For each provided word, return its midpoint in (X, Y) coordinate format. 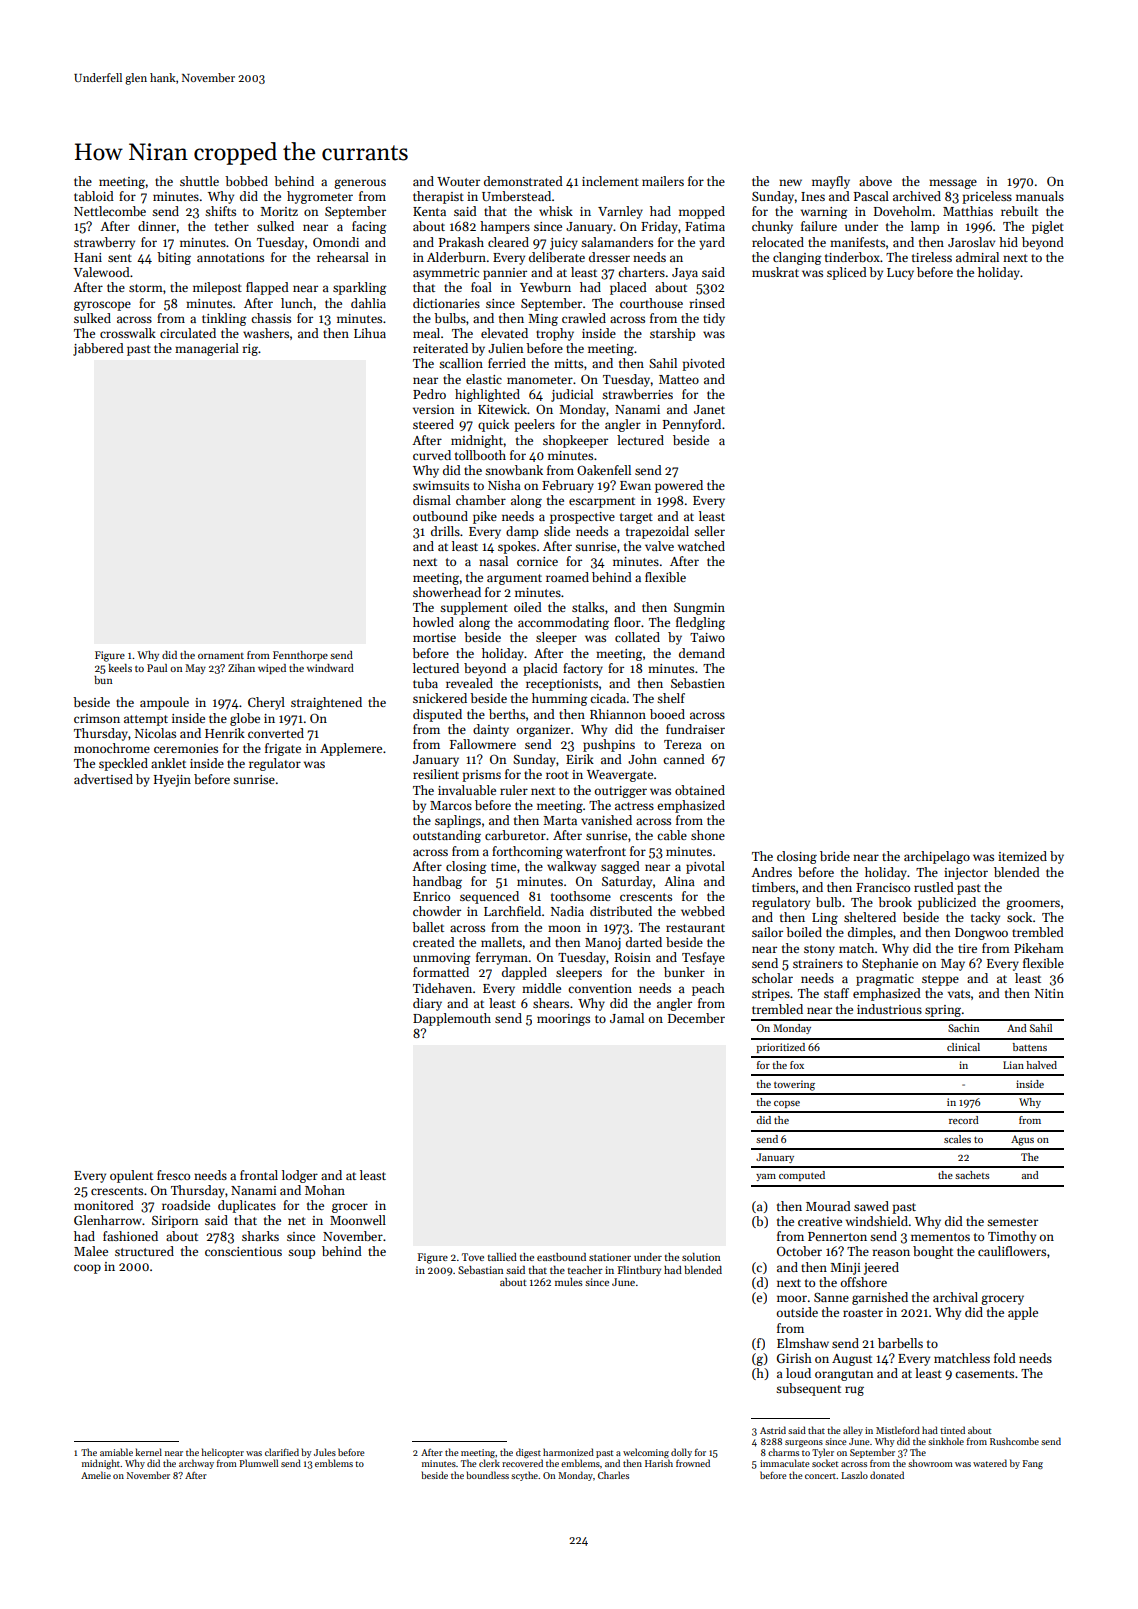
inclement (610, 181)
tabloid (94, 196)
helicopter (223, 1453)
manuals (1040, 196)
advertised (103, 779)
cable (672, 835)
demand (702, 653)
